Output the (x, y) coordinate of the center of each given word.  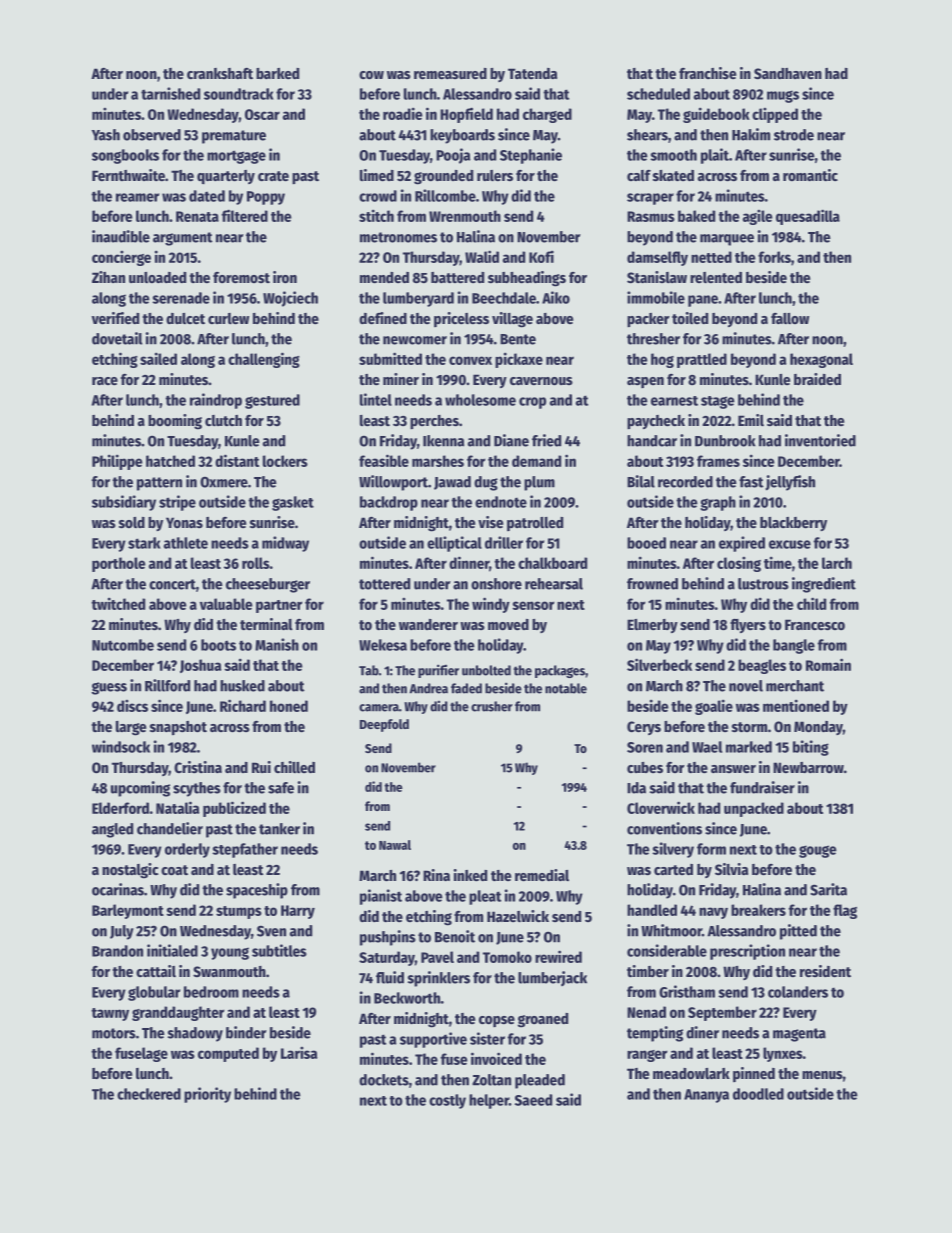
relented (716, 277)
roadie (403, 113)
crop (532, 403)
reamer (137, 197)
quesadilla (808, 217)
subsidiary (124, 503)
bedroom (211, 992)
